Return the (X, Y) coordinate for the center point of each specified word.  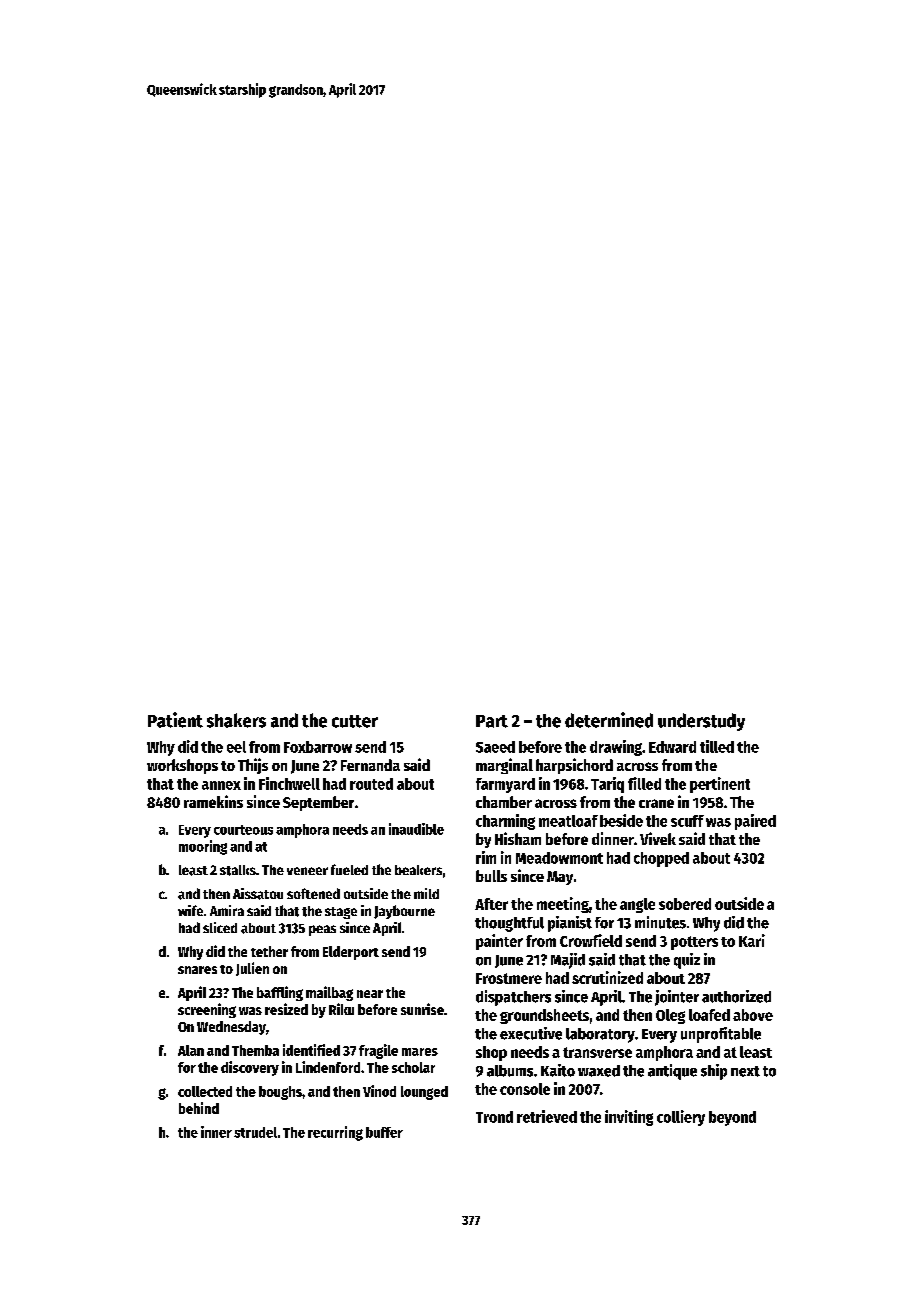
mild (426, 893)
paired (755, 822)
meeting (563, 905)
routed (371, 784)
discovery (250, 1068)
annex (221, 785)
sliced (220, 927)
